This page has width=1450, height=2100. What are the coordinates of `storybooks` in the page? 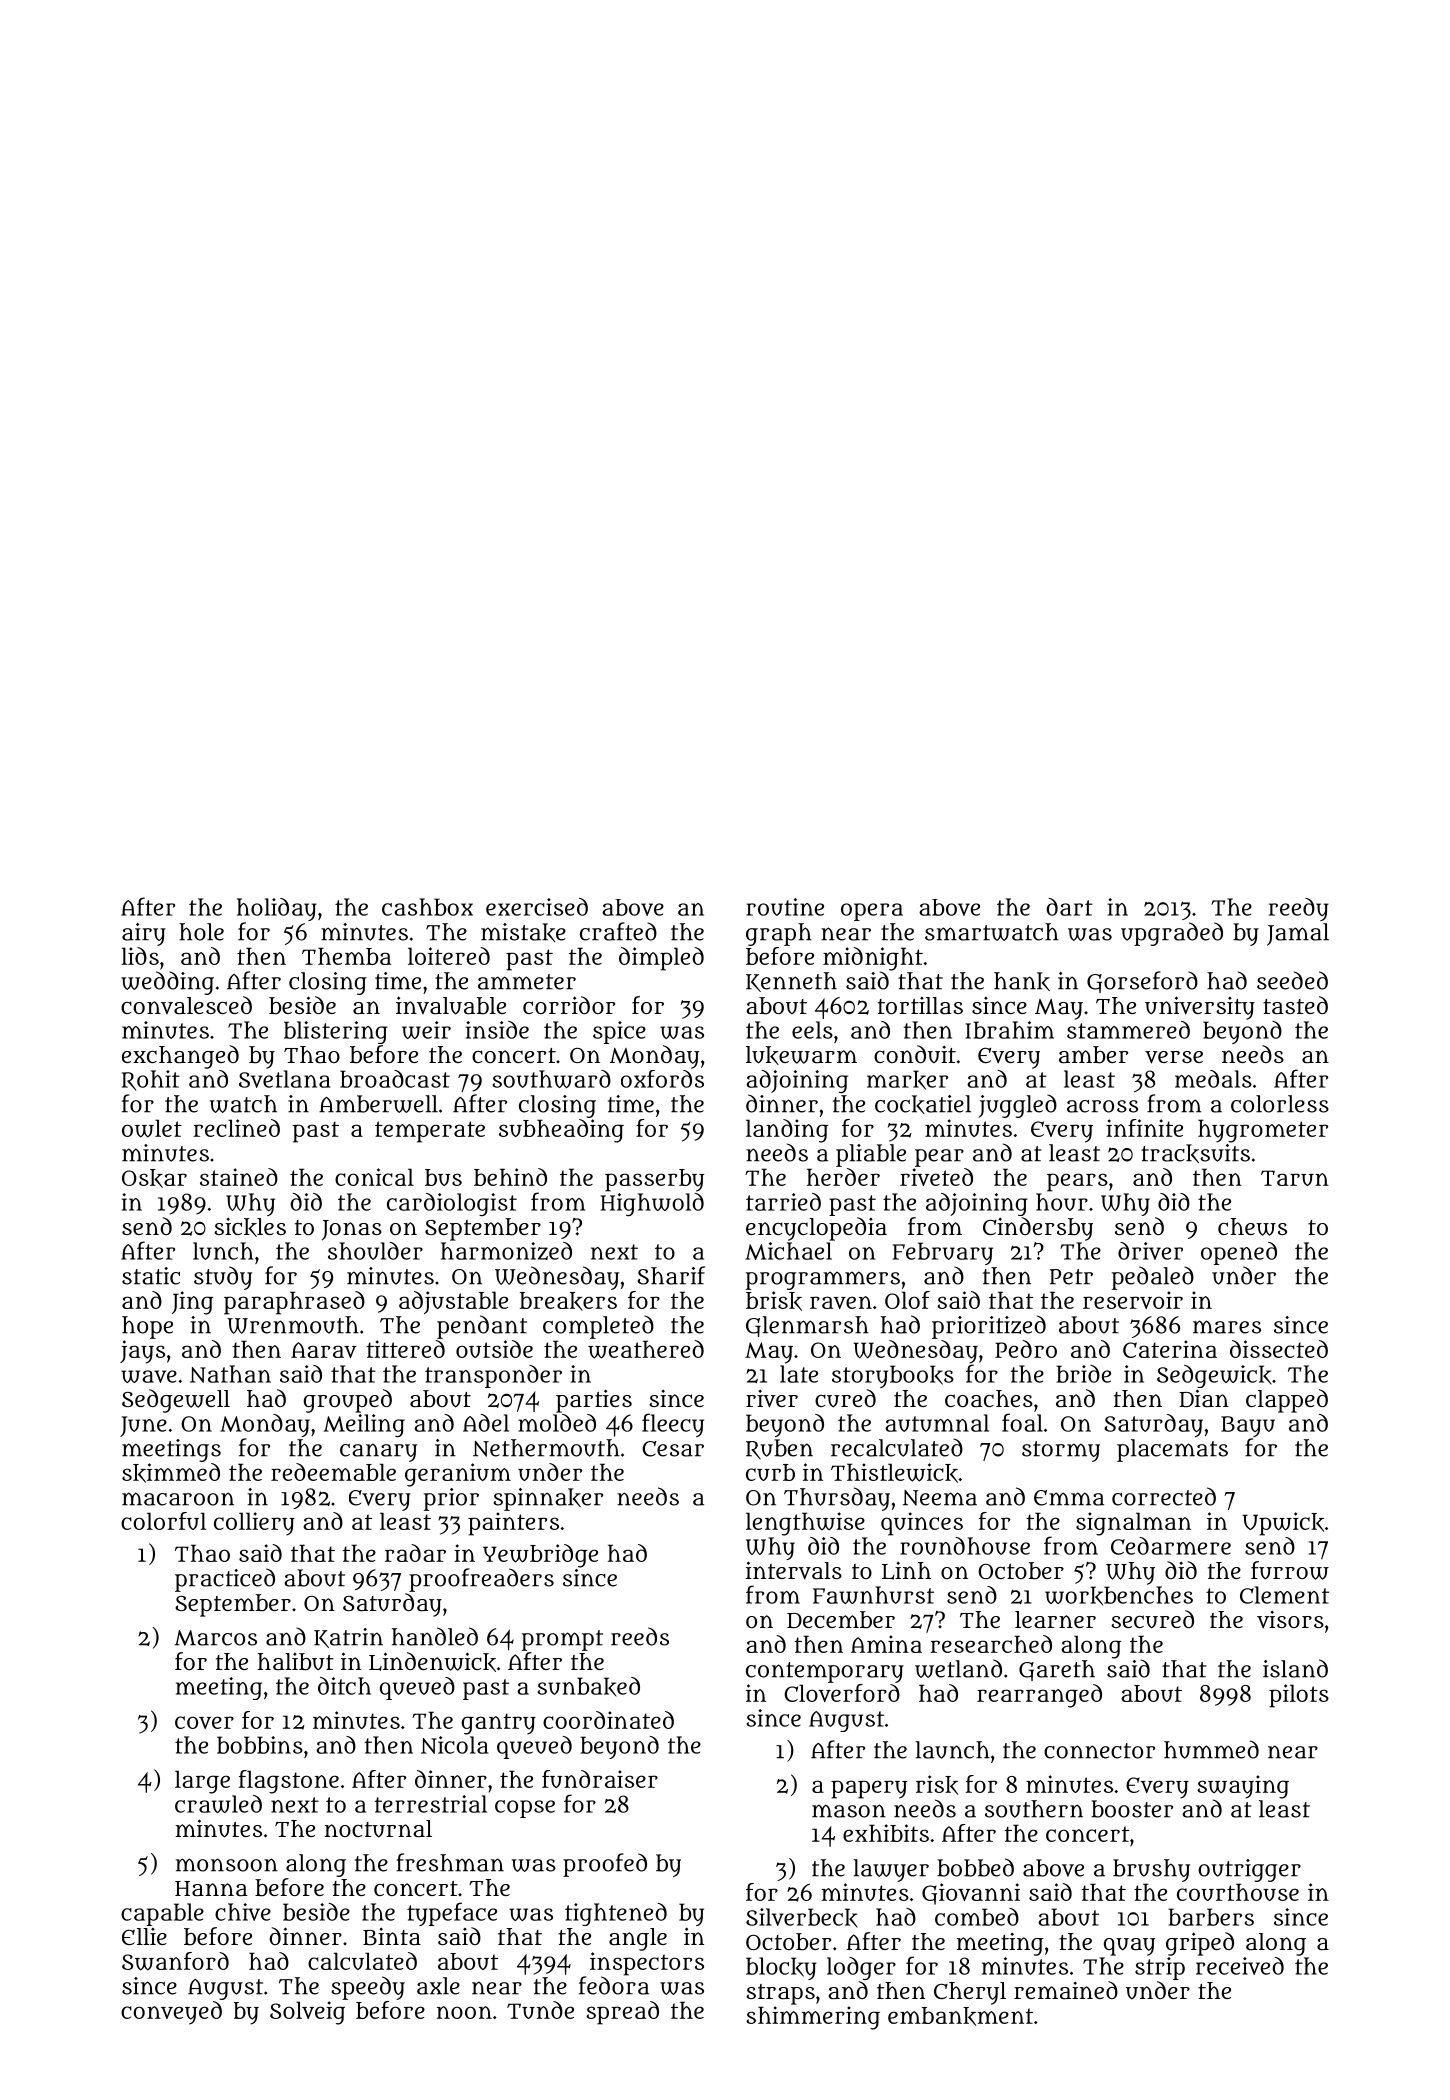 It's located at (893, 1376).
